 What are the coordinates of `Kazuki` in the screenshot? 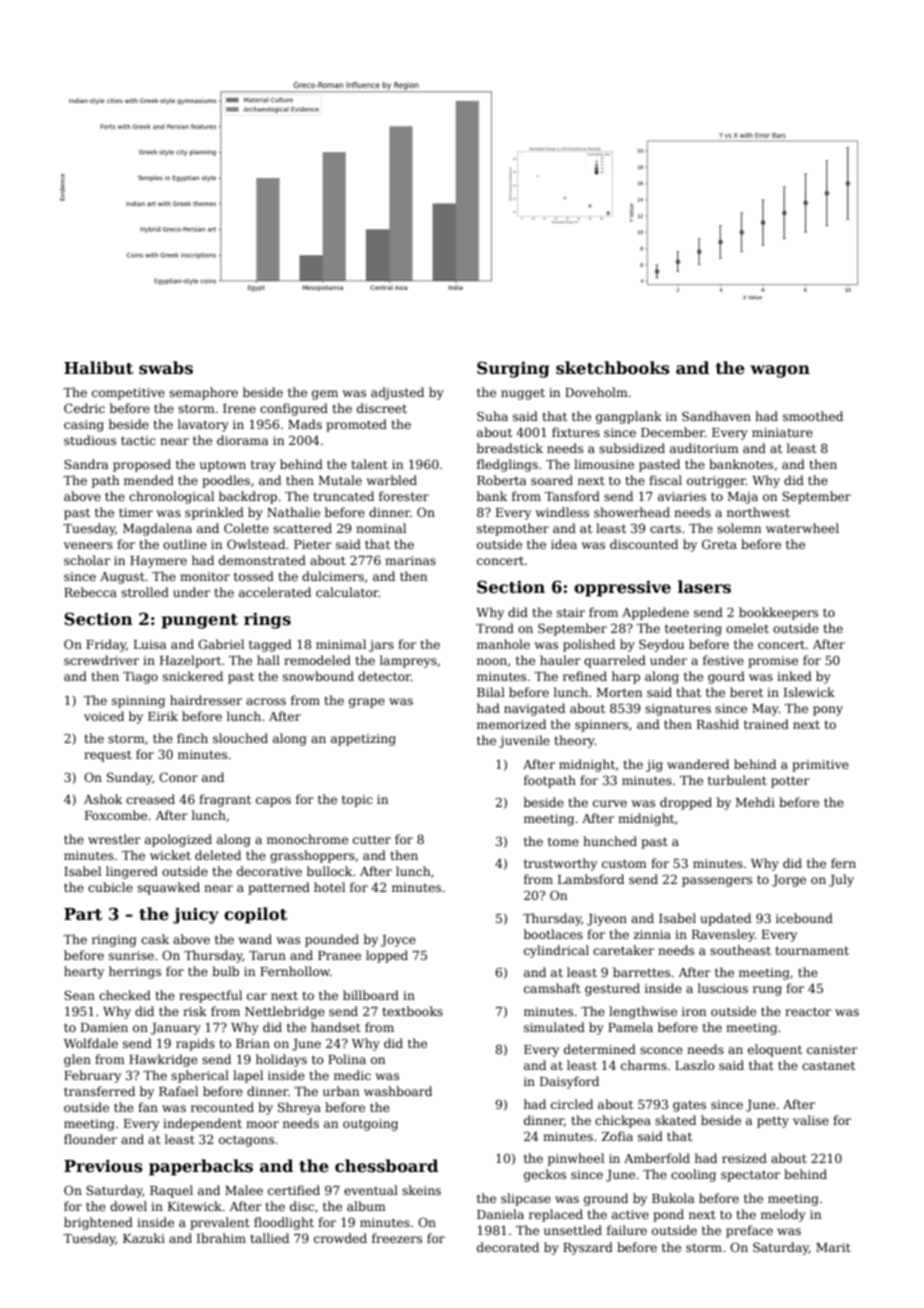 It's located at (144, 1238).
